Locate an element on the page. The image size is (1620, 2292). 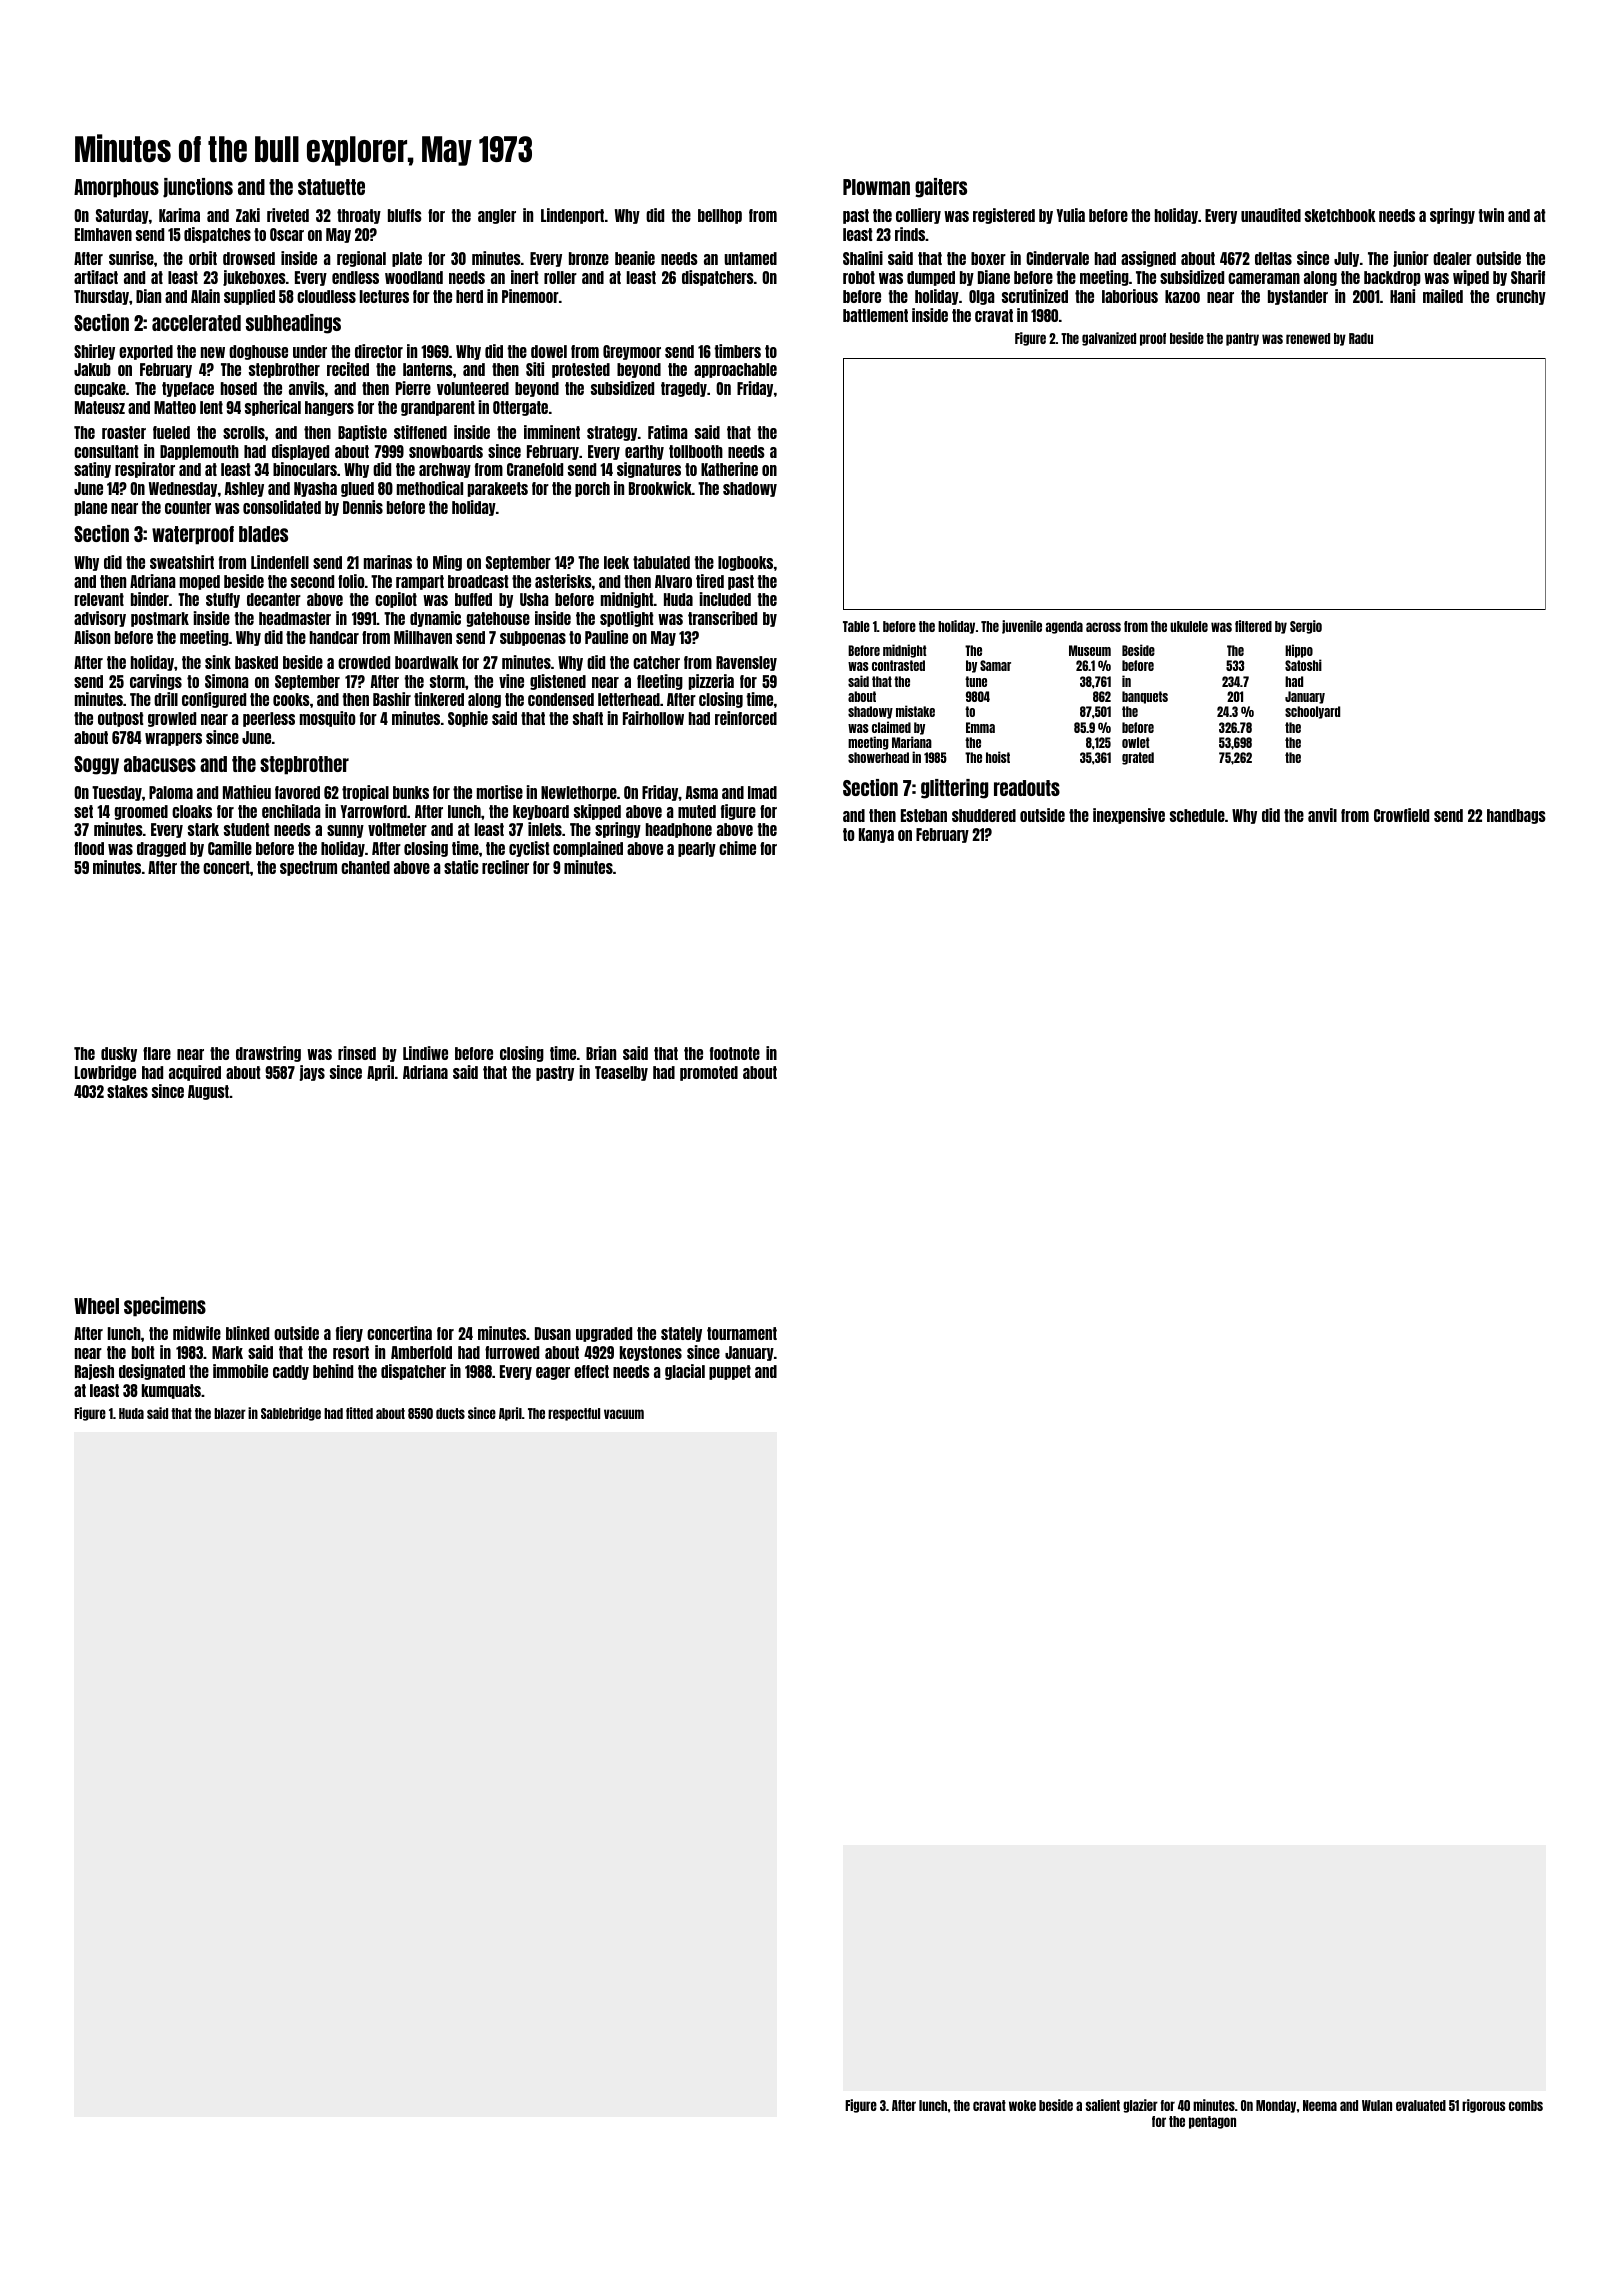
Wheel is located at coordinates (96, 1306).
